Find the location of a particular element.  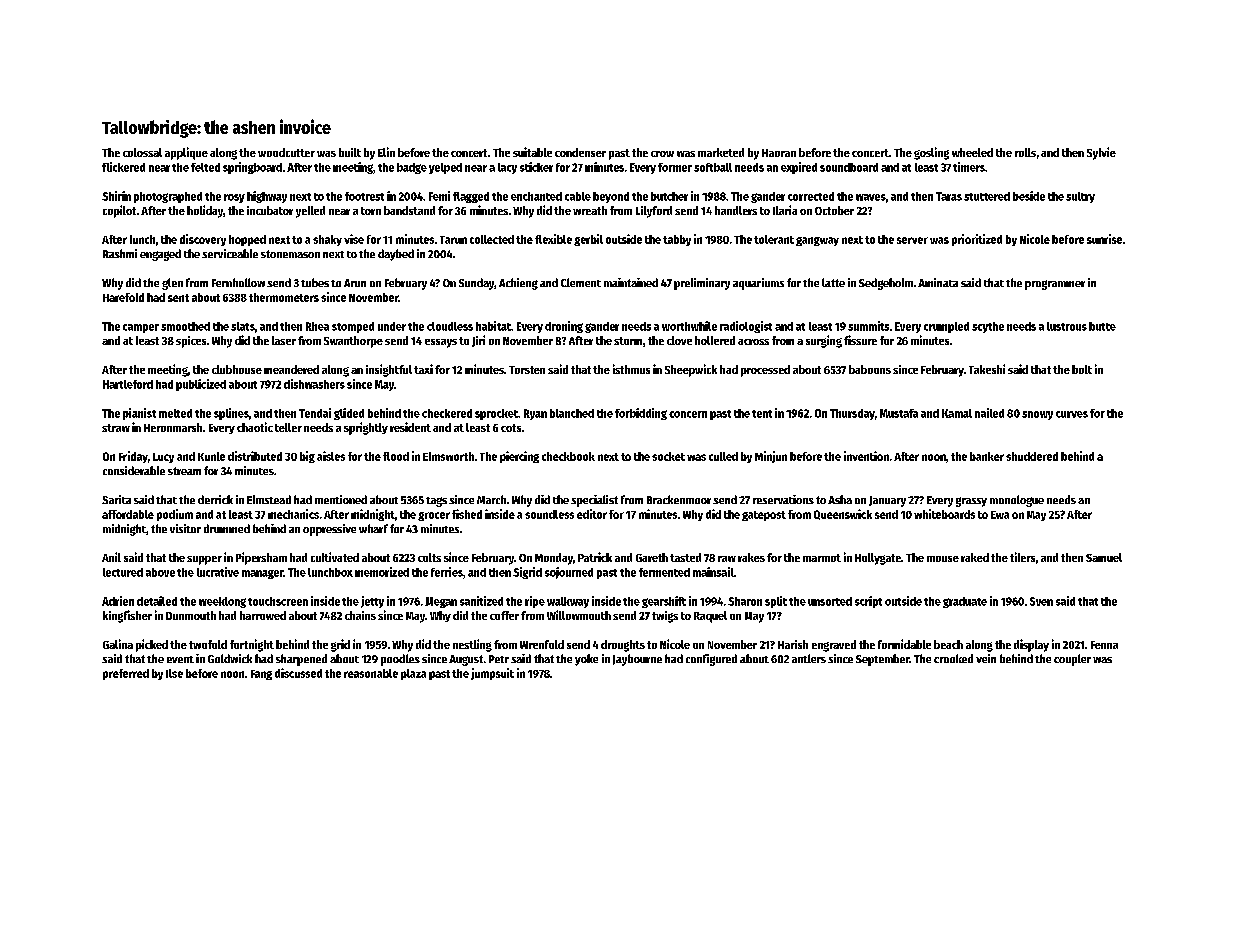

wreath is located at coordinates (590, 210).
